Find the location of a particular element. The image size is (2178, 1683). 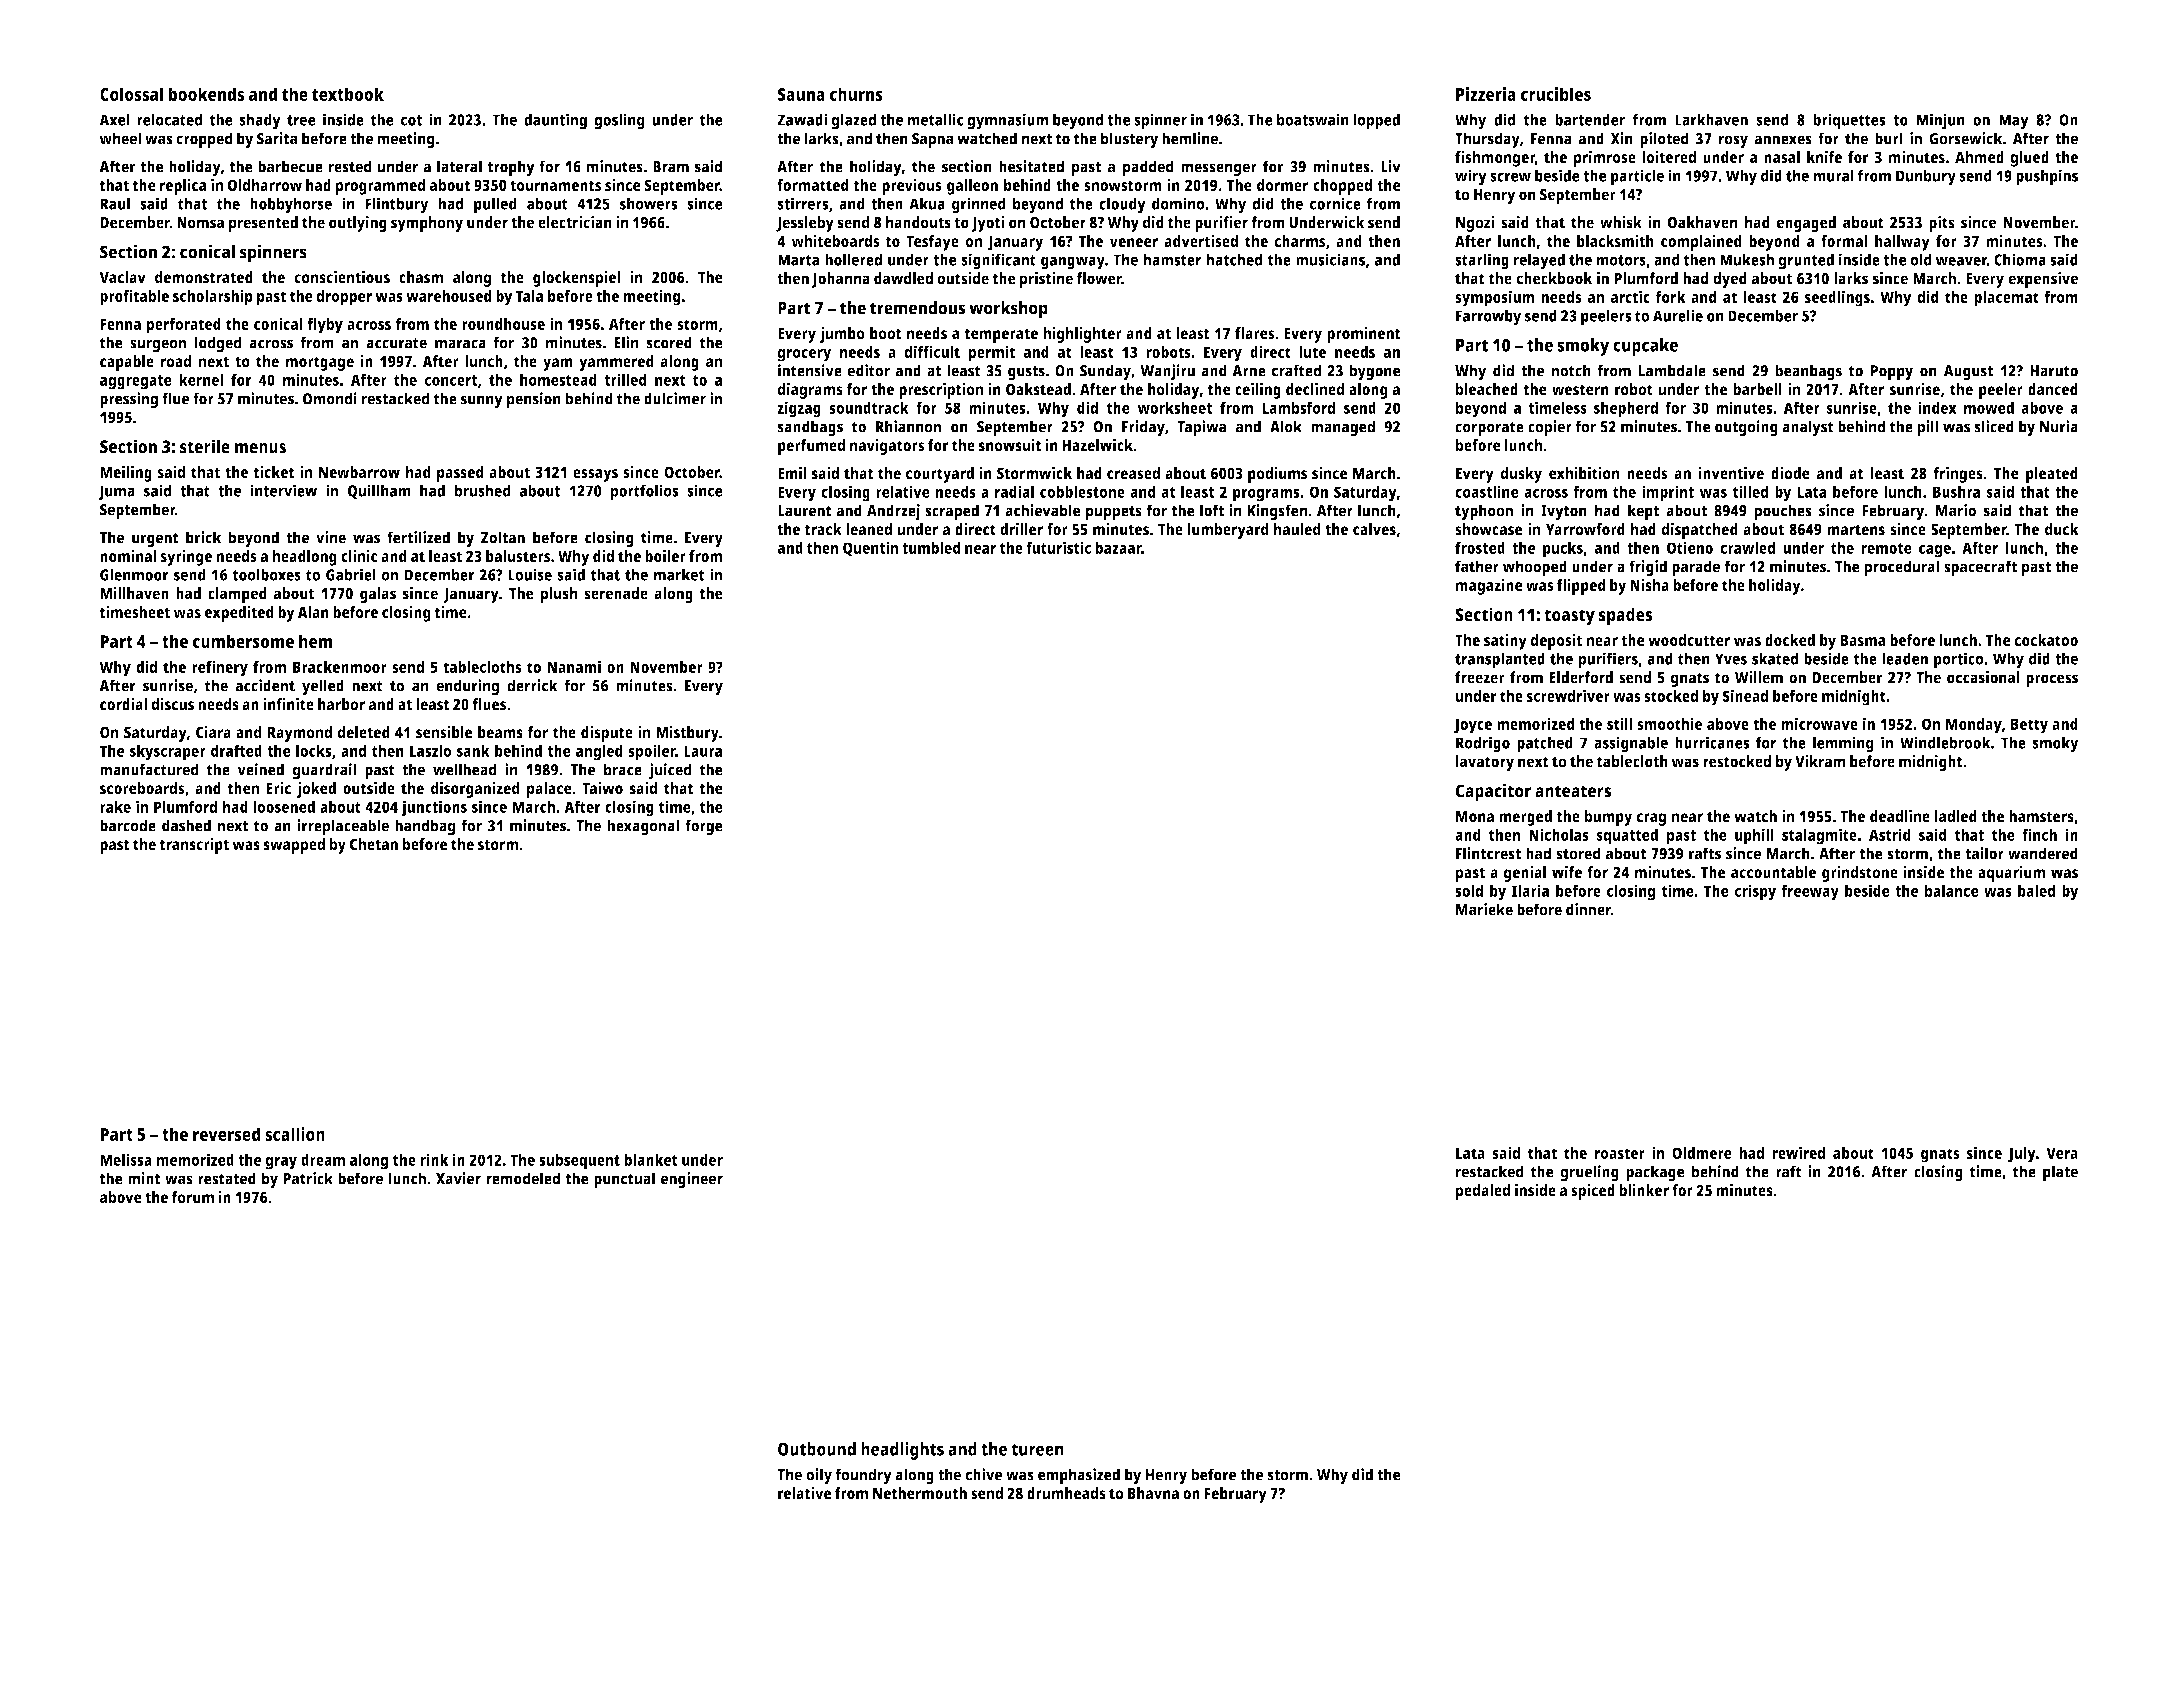

tureen is located at coordinates (1037, 1450).
